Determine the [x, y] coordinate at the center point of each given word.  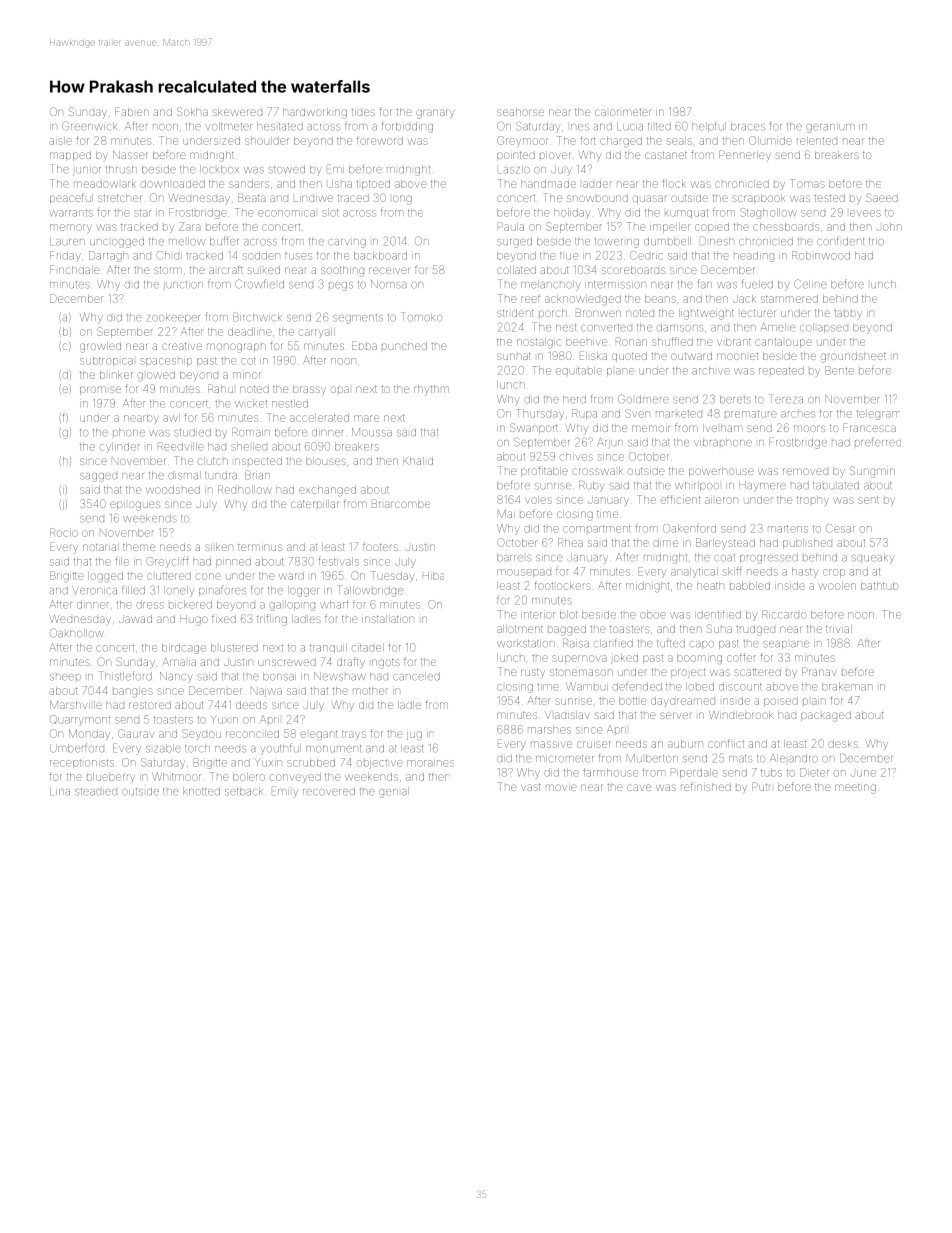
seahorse [520, 112]
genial [394, 792]
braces [748, 126]
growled [100, 347]
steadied [96, 792]
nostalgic [539, 343]
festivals [338, 561]
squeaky [873, 558]
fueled [757, 284]
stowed [287, 169]
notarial [101, 547]
